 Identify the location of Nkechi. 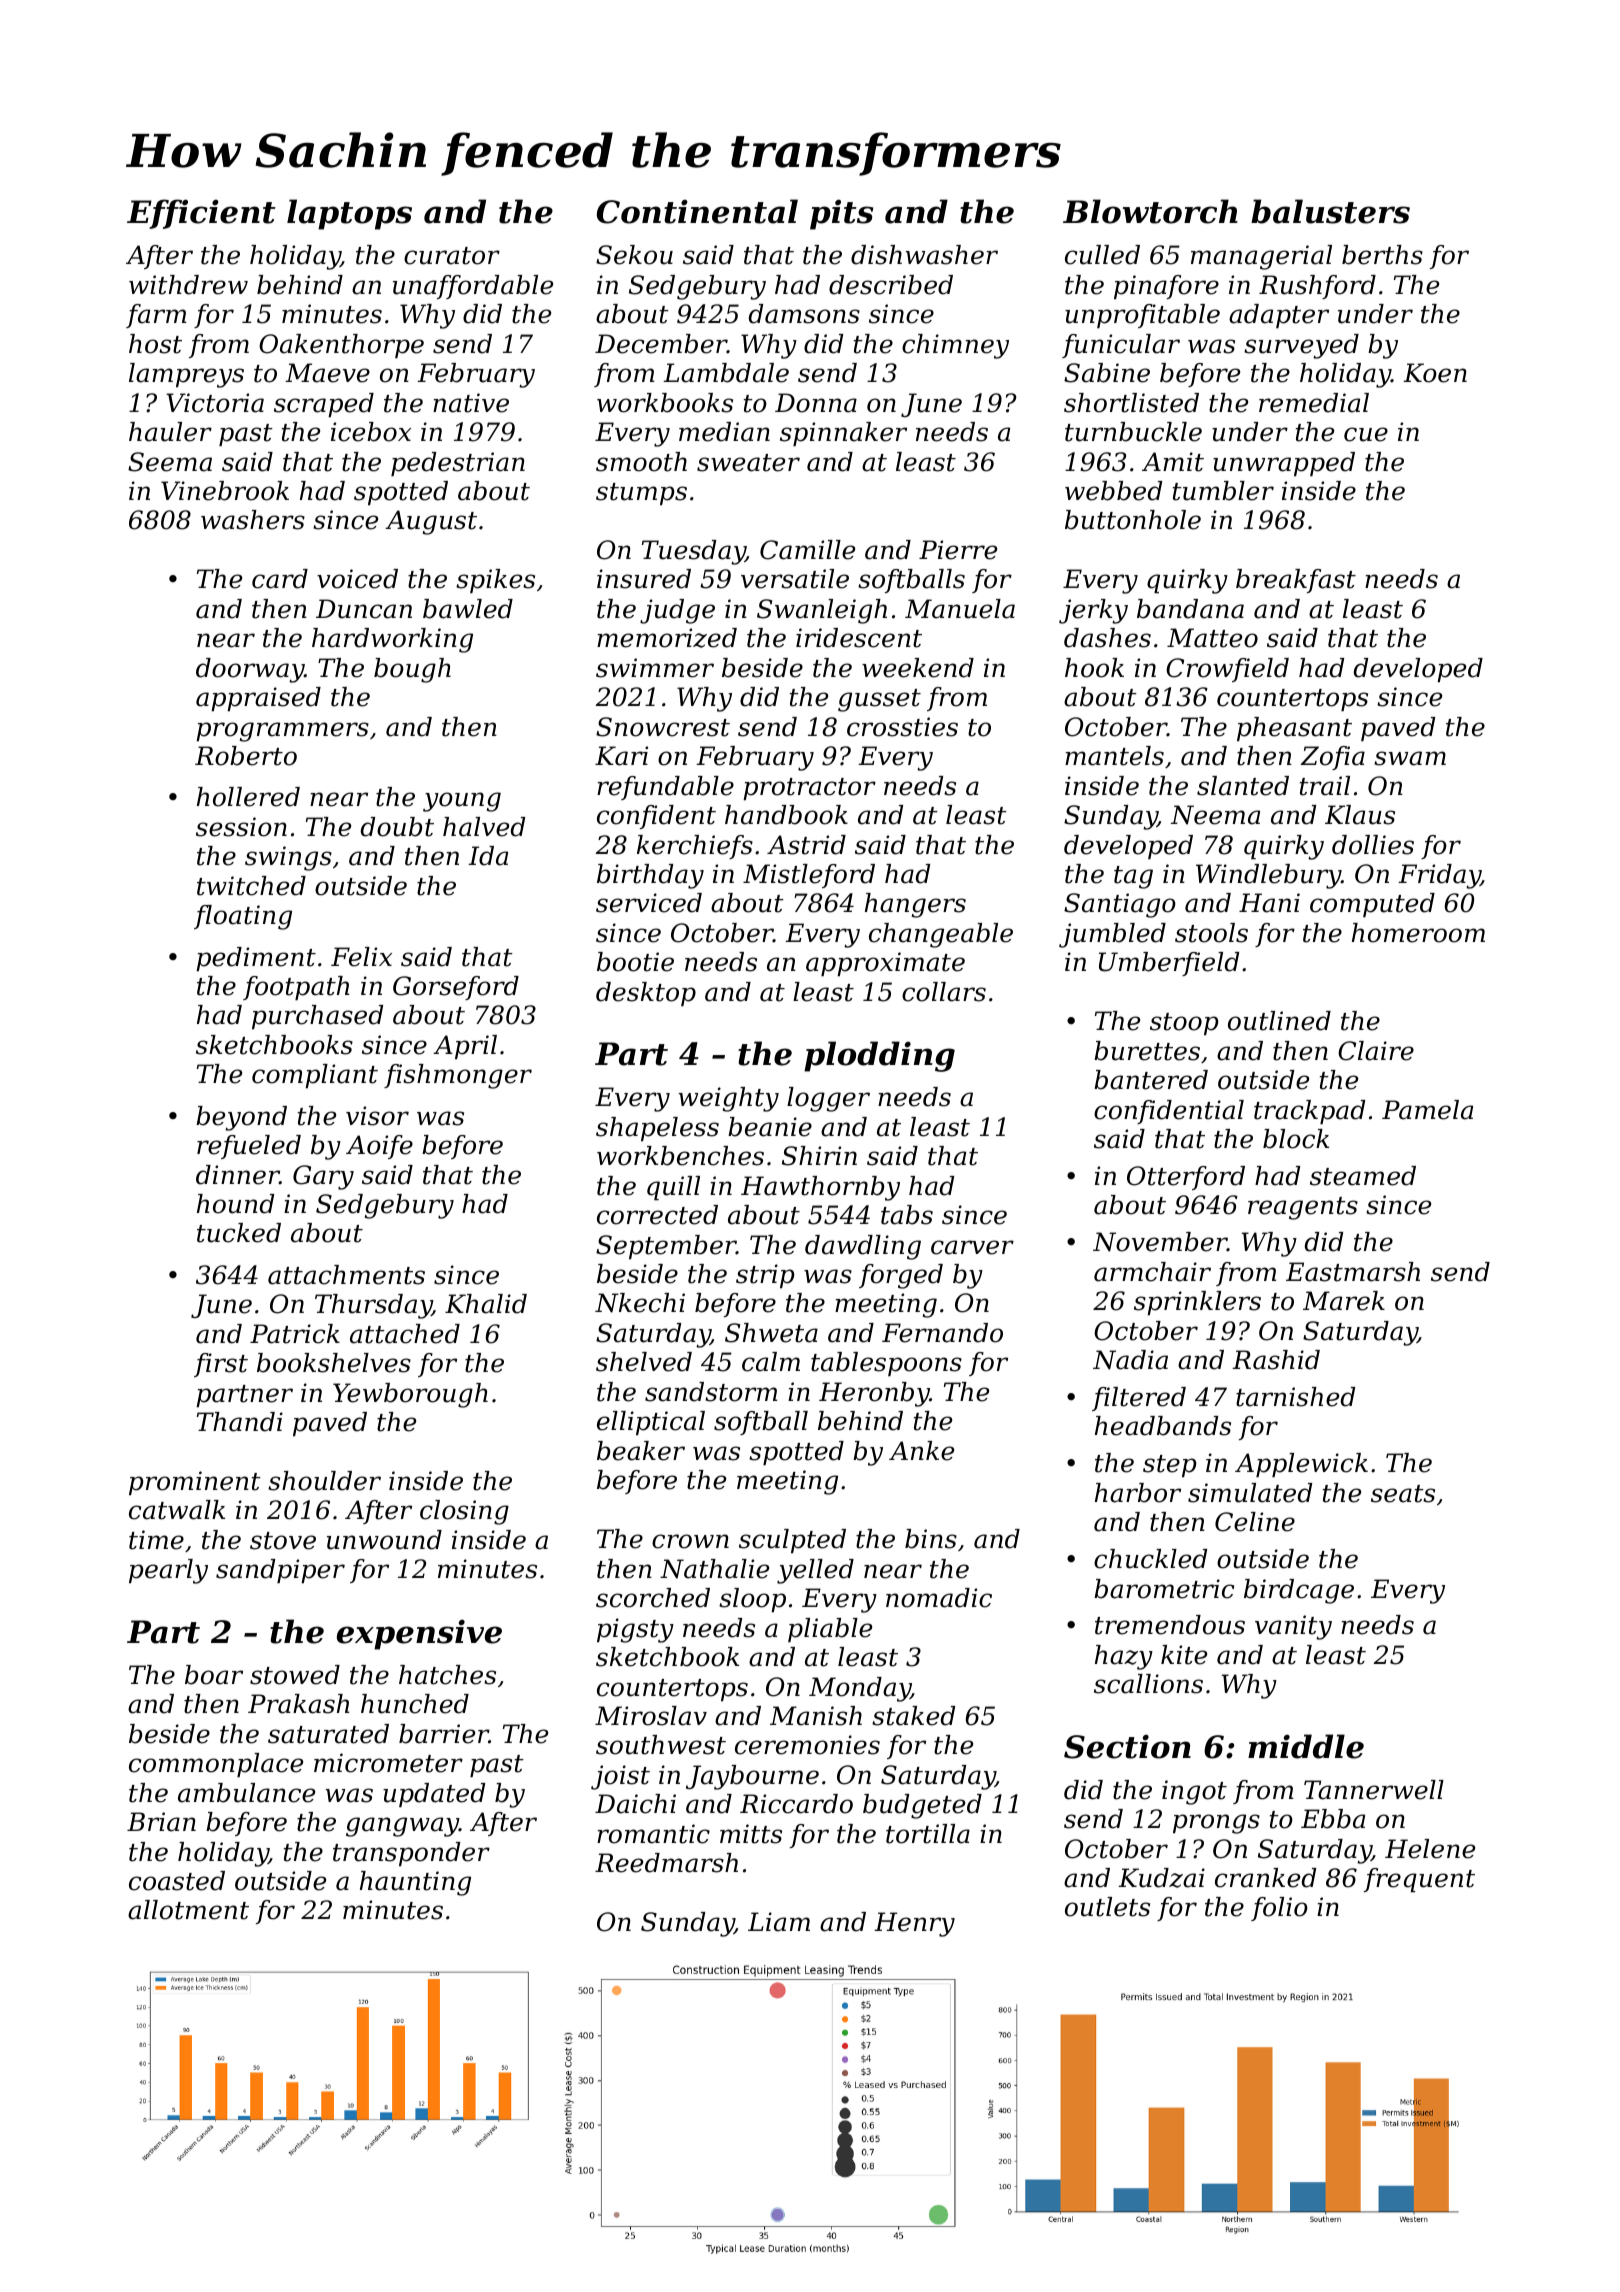
(640, 1303).
